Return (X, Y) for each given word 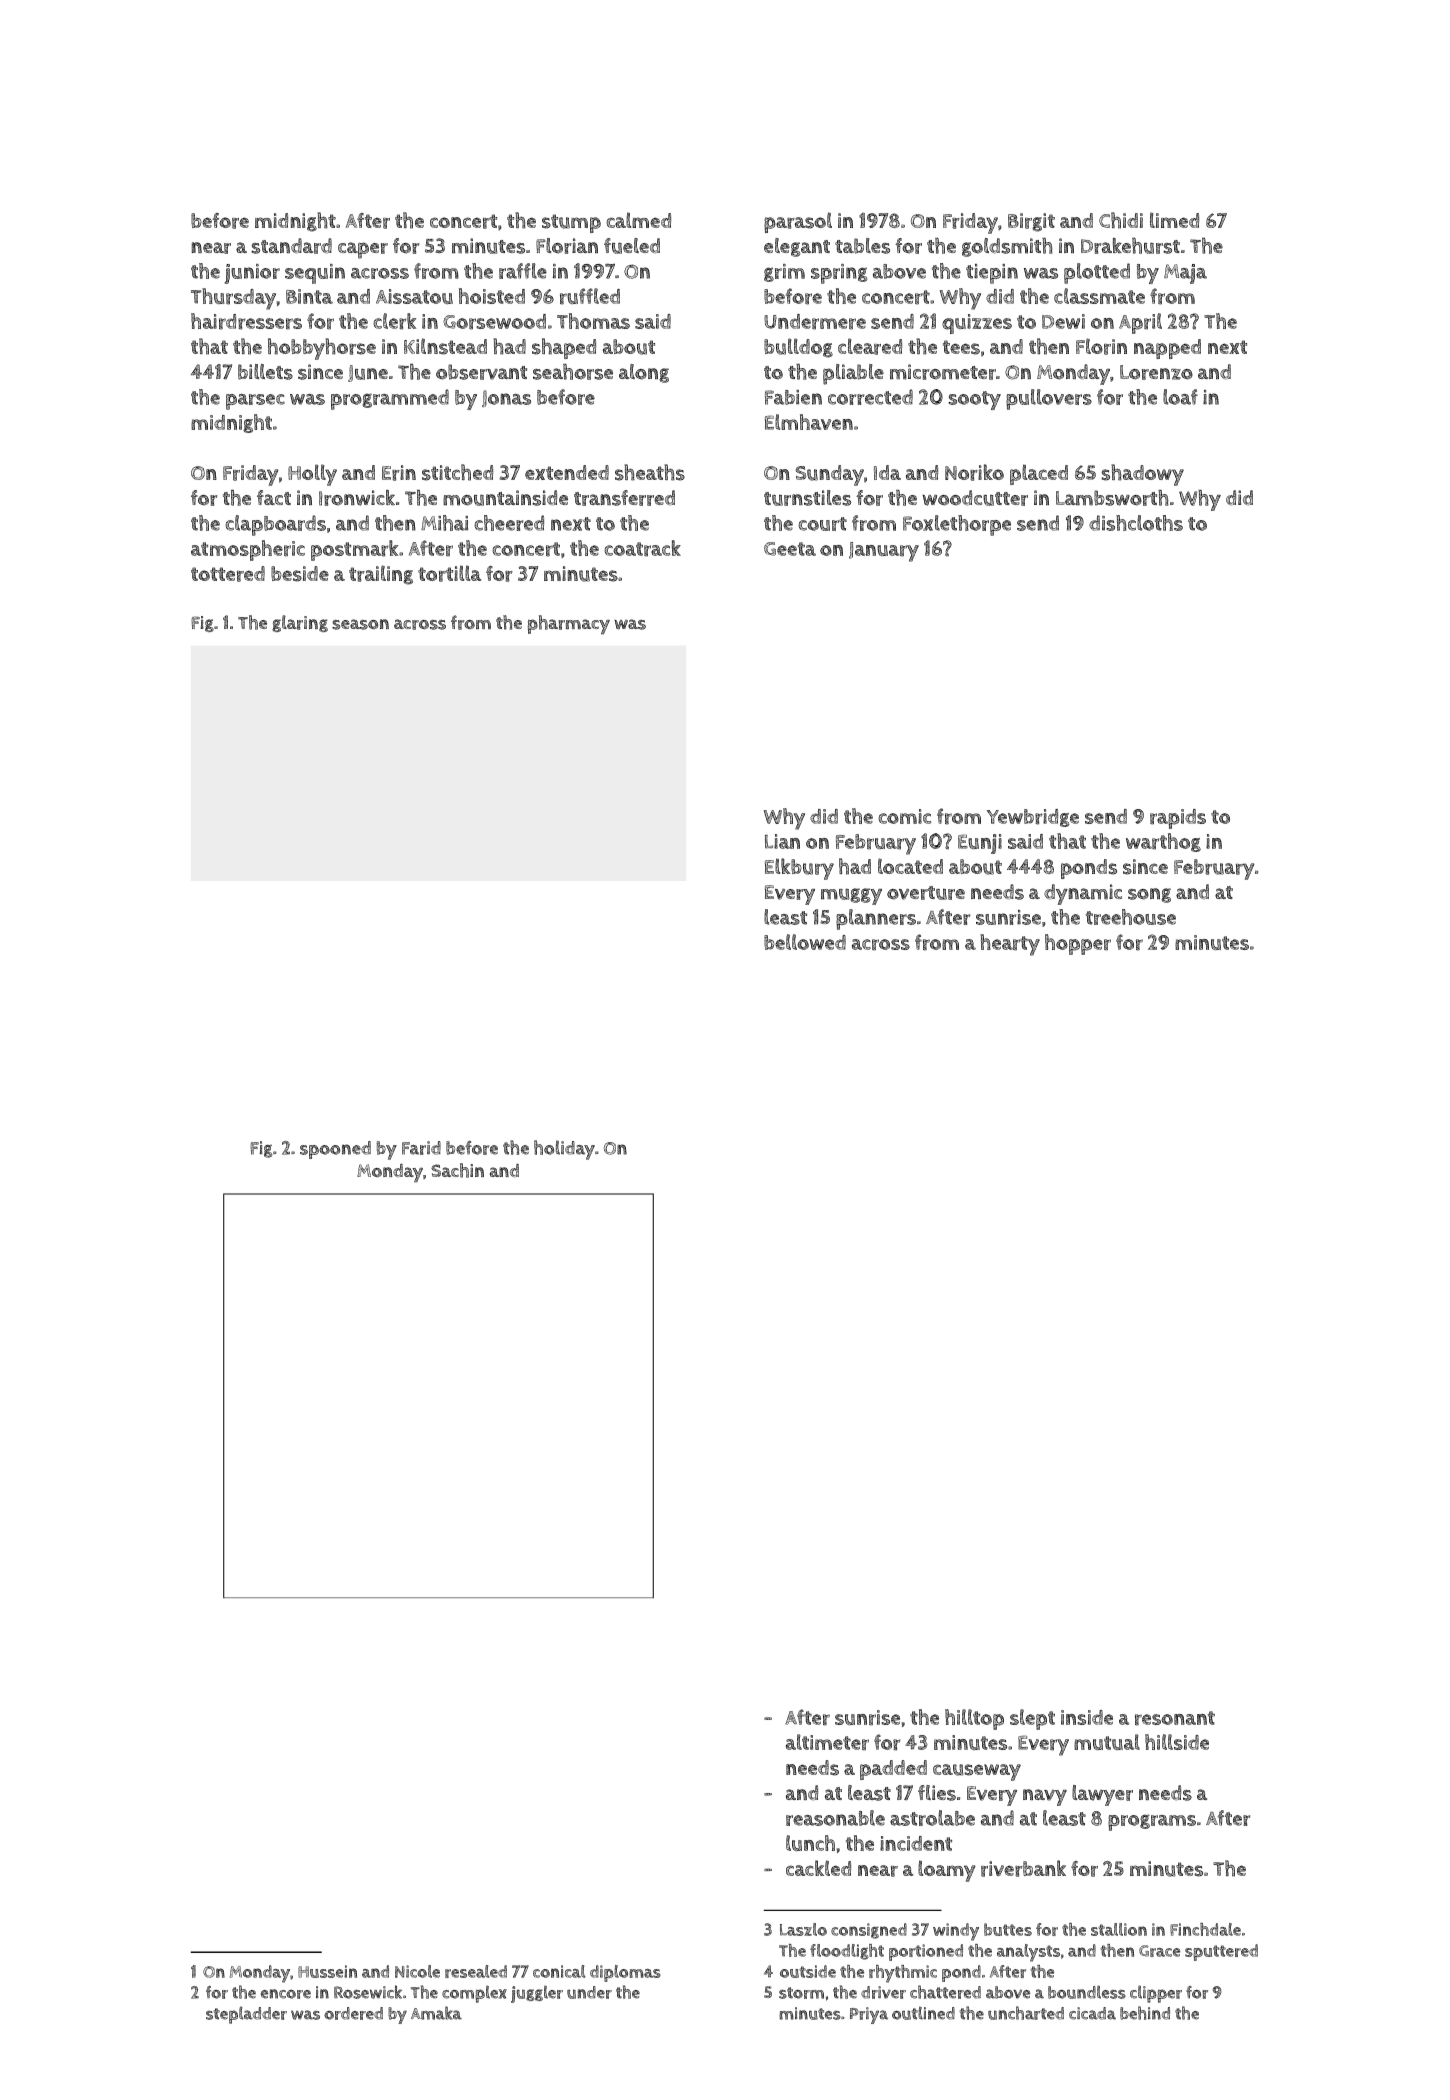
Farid (421, 1148)
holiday (564, 1150)
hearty (1010, 945)
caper (363, 250)
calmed (638, 220)
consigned (869, 1931)
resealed (476, 1971)
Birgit (1031, 222)
